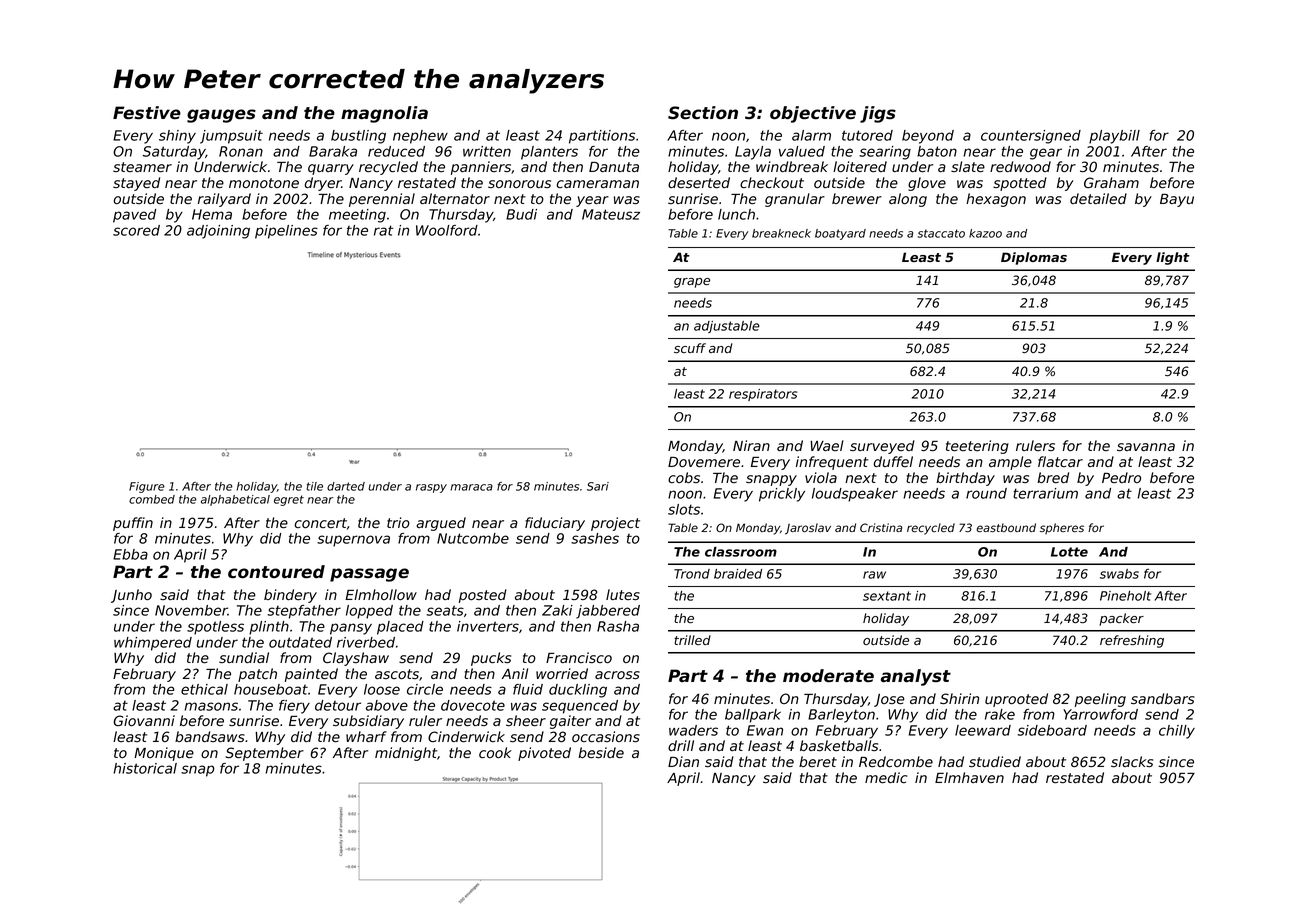 The image size is (1308, 924). Describe the element at coordinates (353, 541) in the page. I see `supernova` at that location.
